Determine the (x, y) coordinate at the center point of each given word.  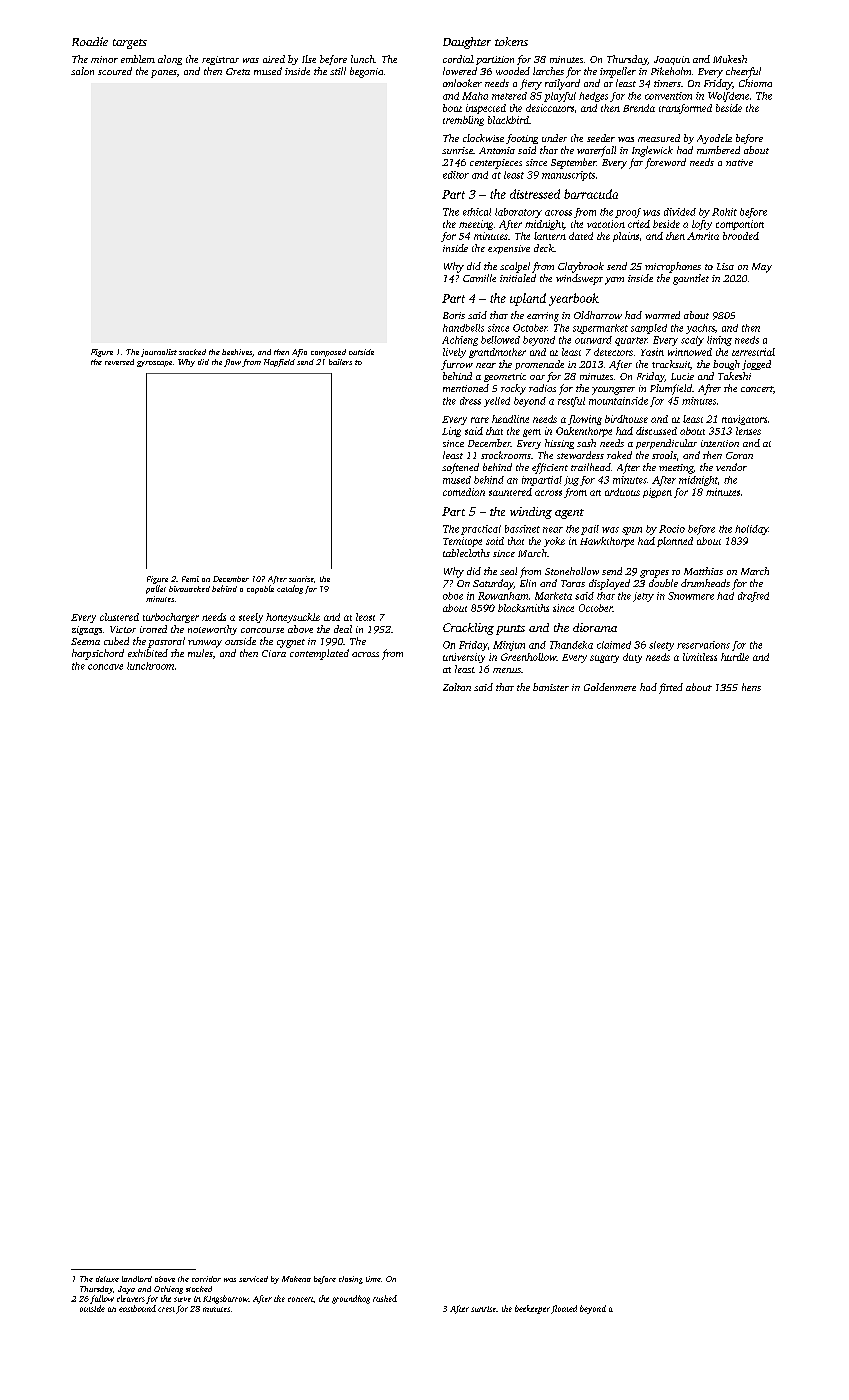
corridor (206, 1279)
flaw (232, 363)
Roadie (90, 41)
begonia (366, 72)
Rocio (672, 529)
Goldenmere (610, 687)
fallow (102, 1299)
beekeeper (532, 1309)
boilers (340, 362)
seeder (601, 138)
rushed (385, 1298)
